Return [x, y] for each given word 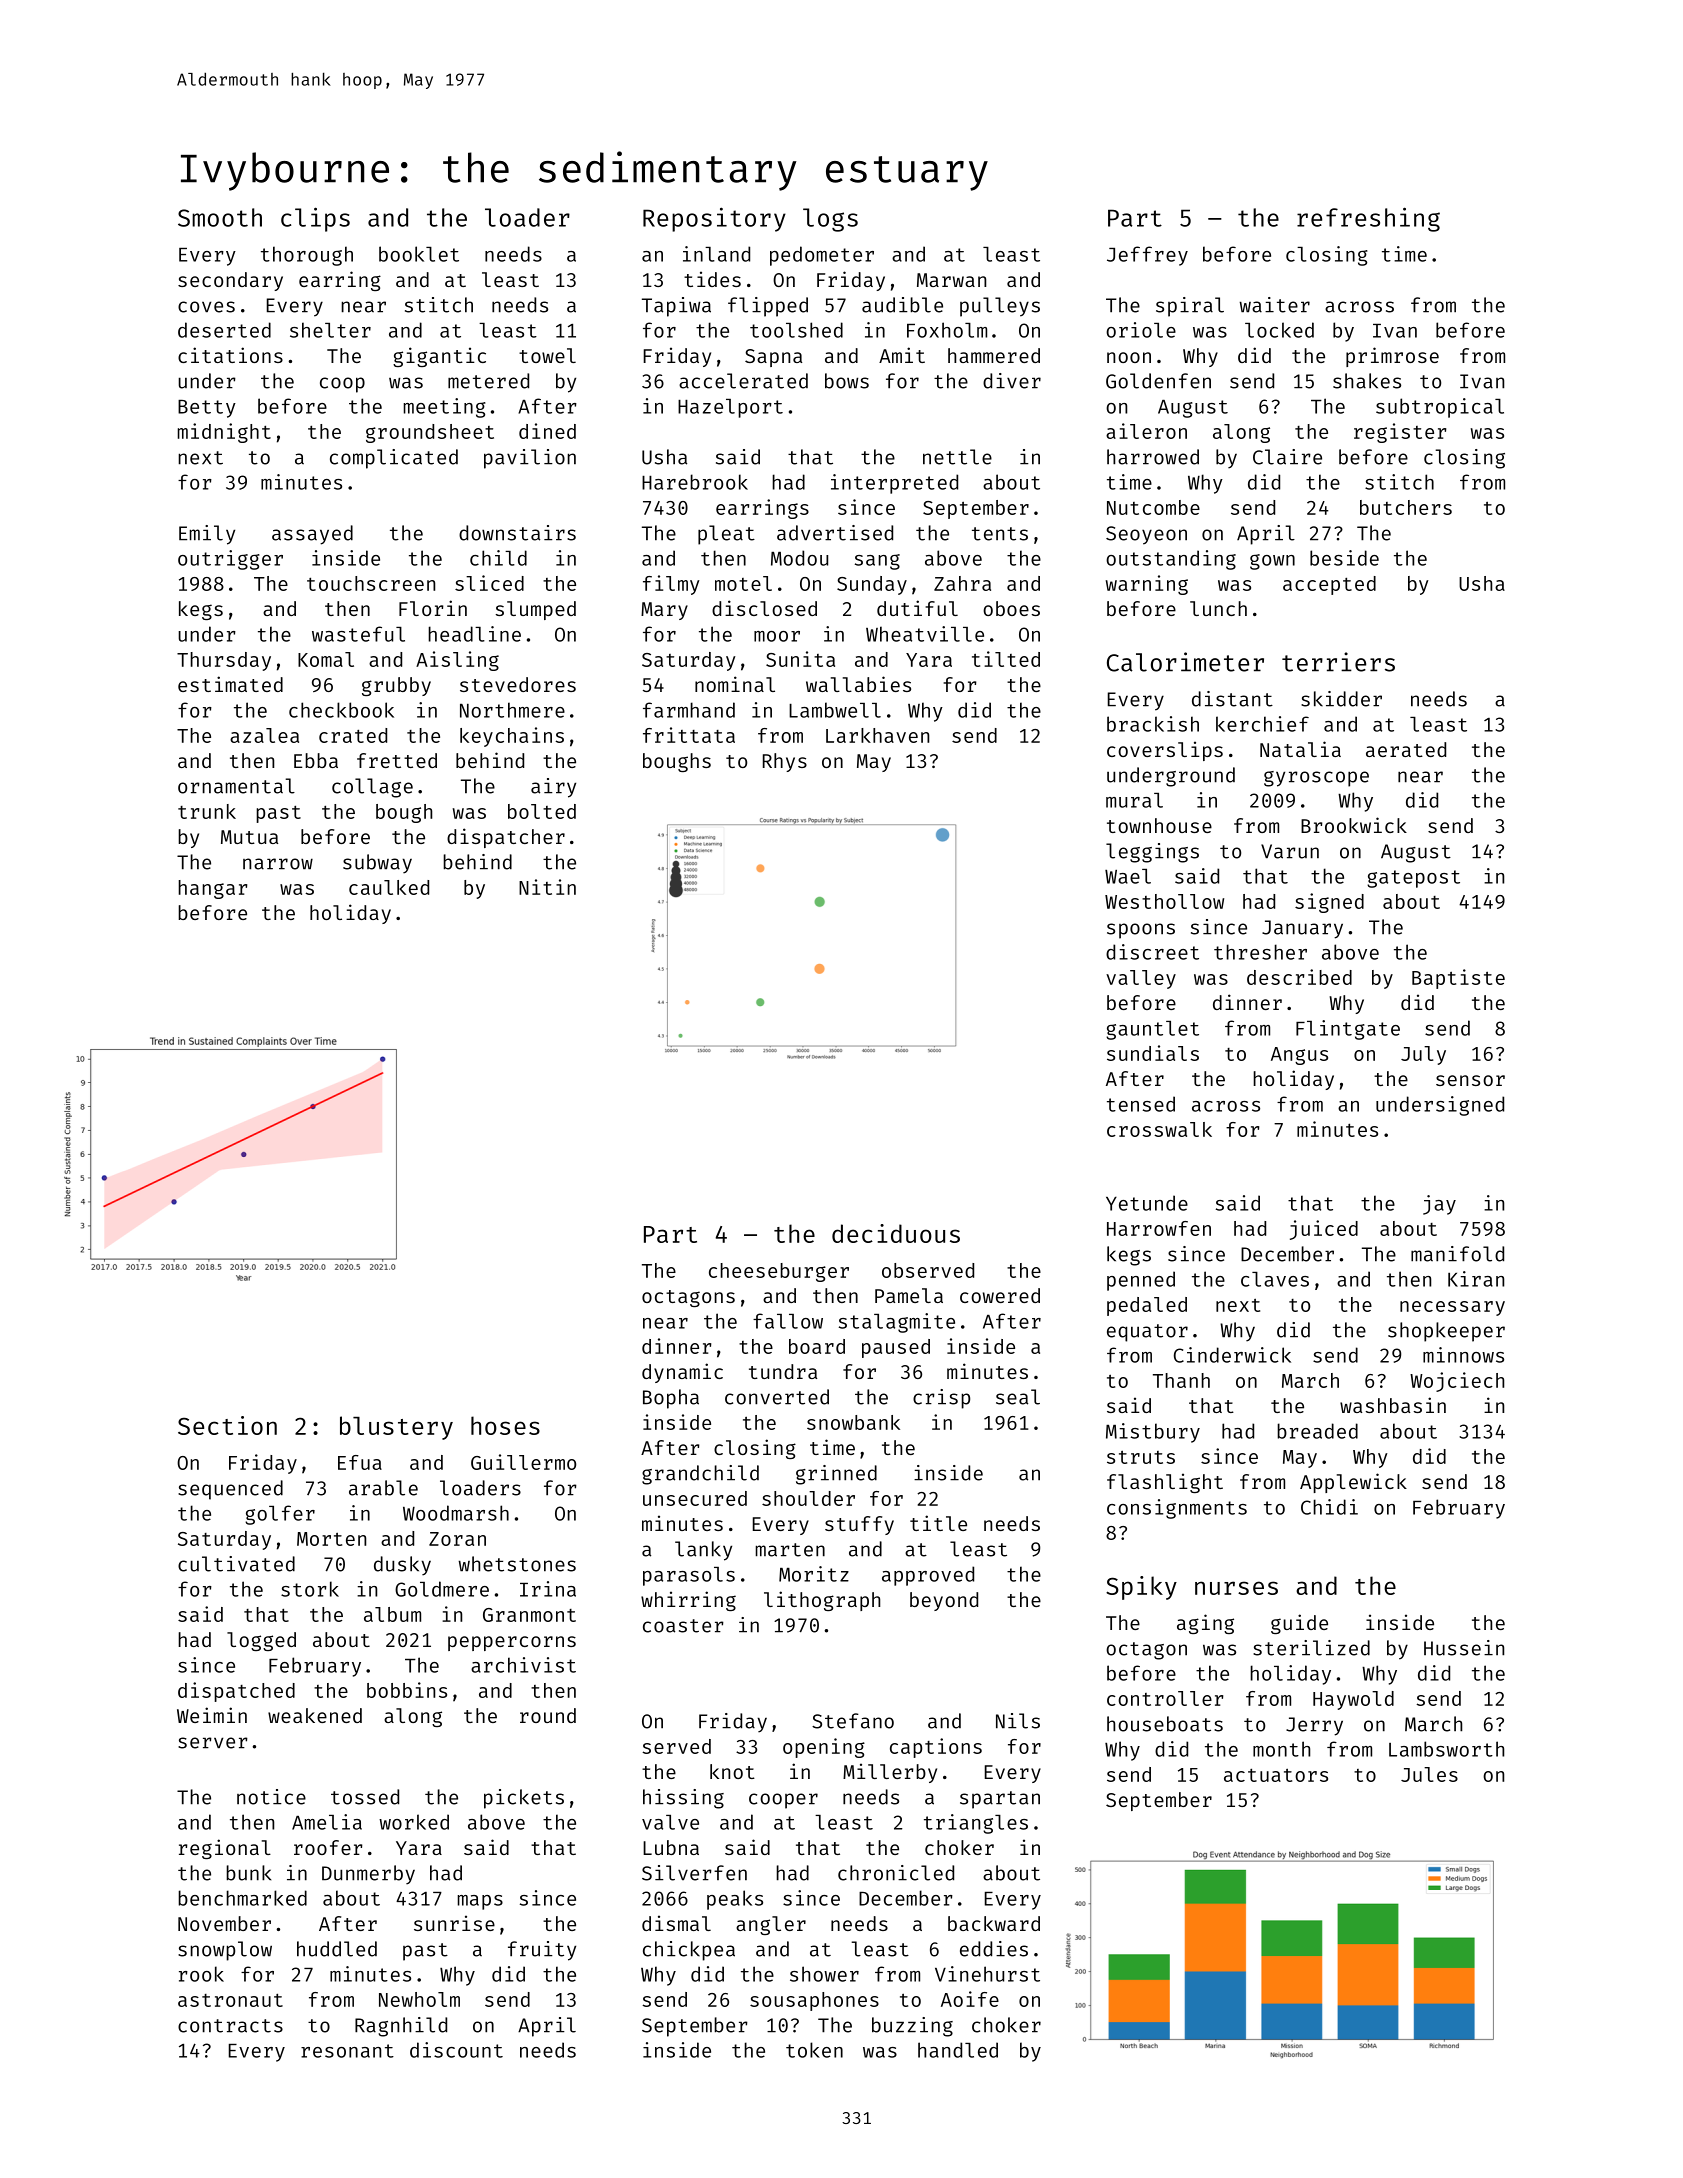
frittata [689, 735]
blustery [396, 1428]
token [814, 2050]
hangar [212, 889]
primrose [1392, 357]
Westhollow [1164, 901]
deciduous [896, 1233]
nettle [957, 457]
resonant [347, 2051]
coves [206, 307]
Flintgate [1348, 1030]
